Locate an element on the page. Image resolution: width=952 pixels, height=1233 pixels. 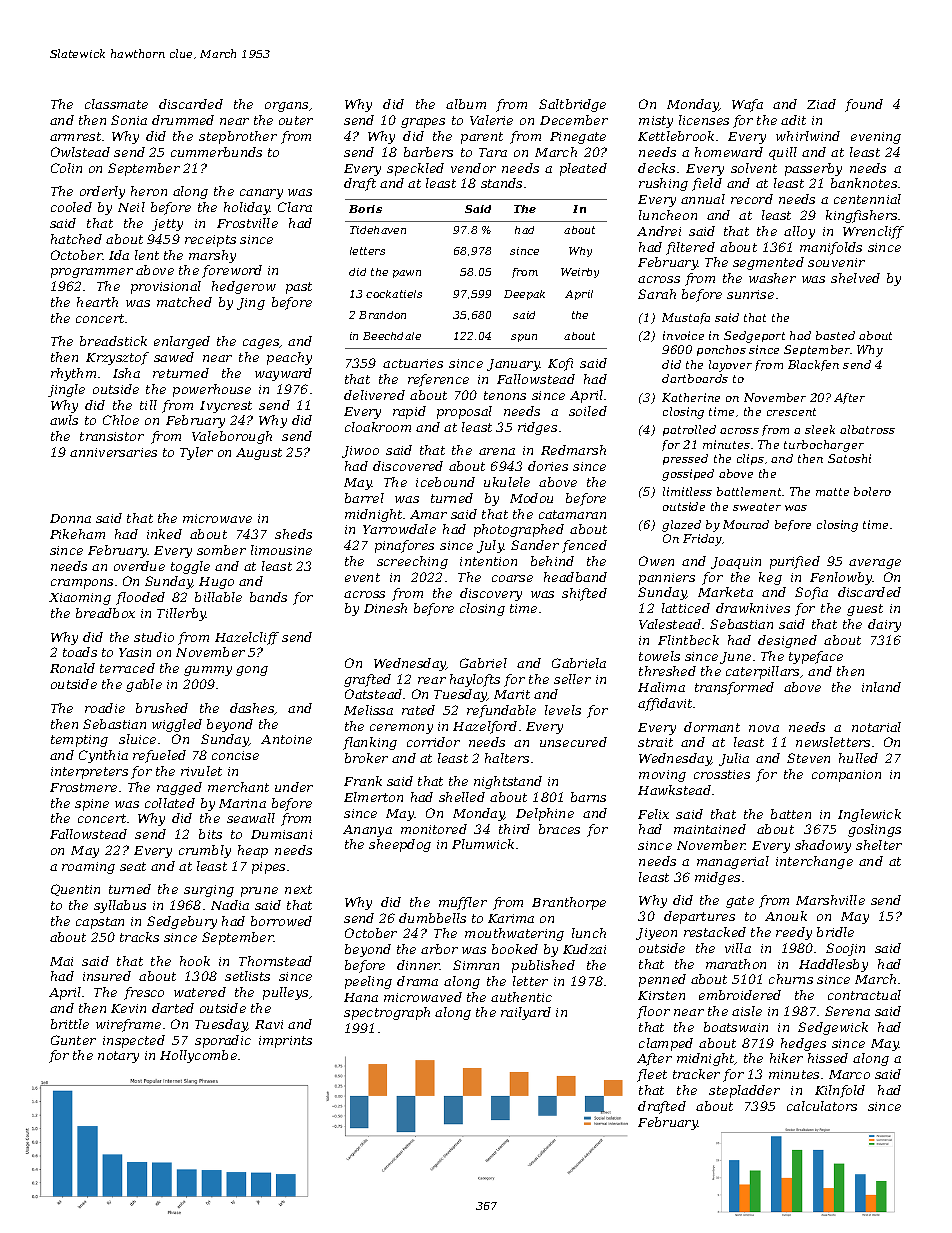
marathon is located at coordinates (736, 964).
